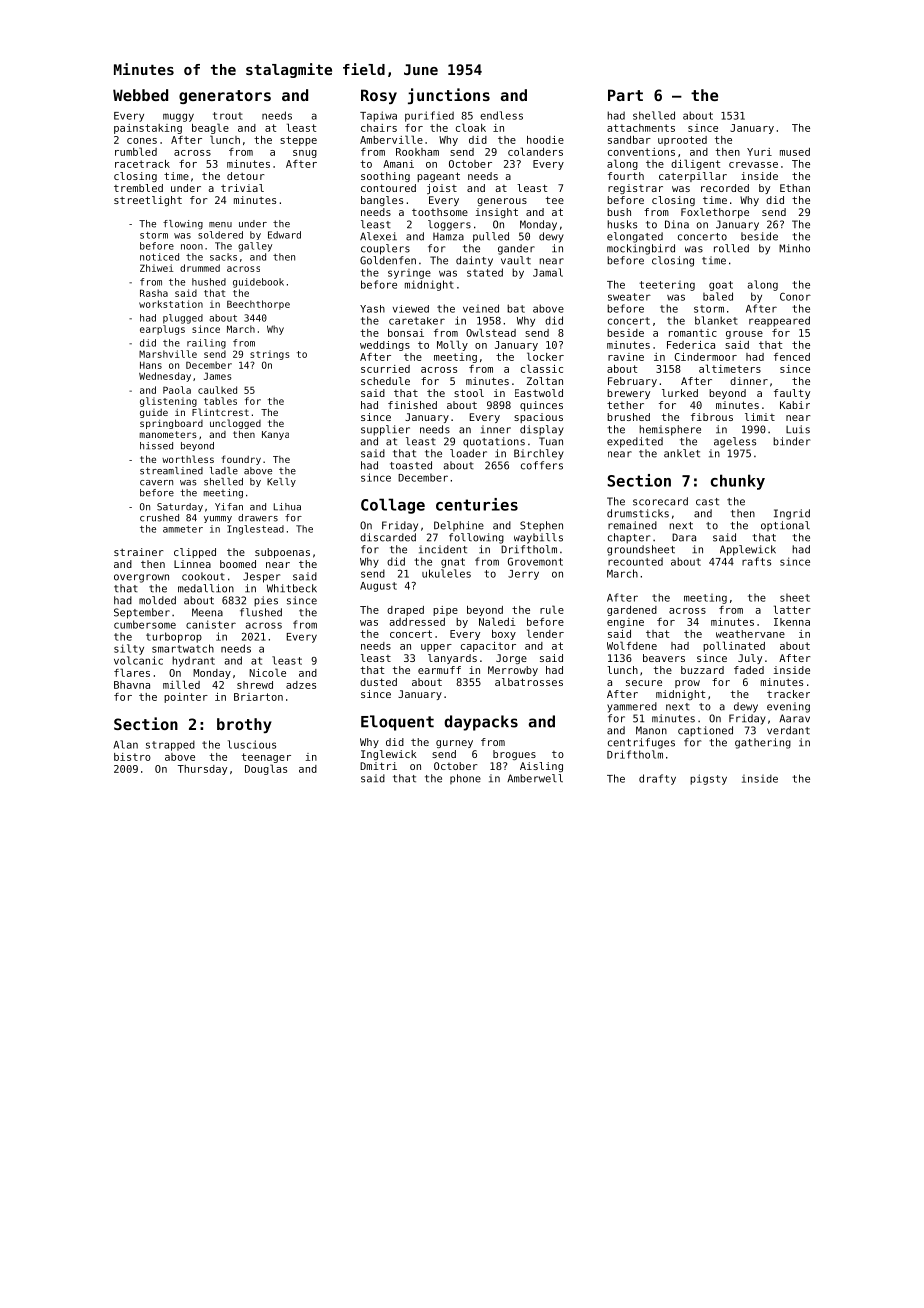  I want to click on mused, so click(795, 152).
